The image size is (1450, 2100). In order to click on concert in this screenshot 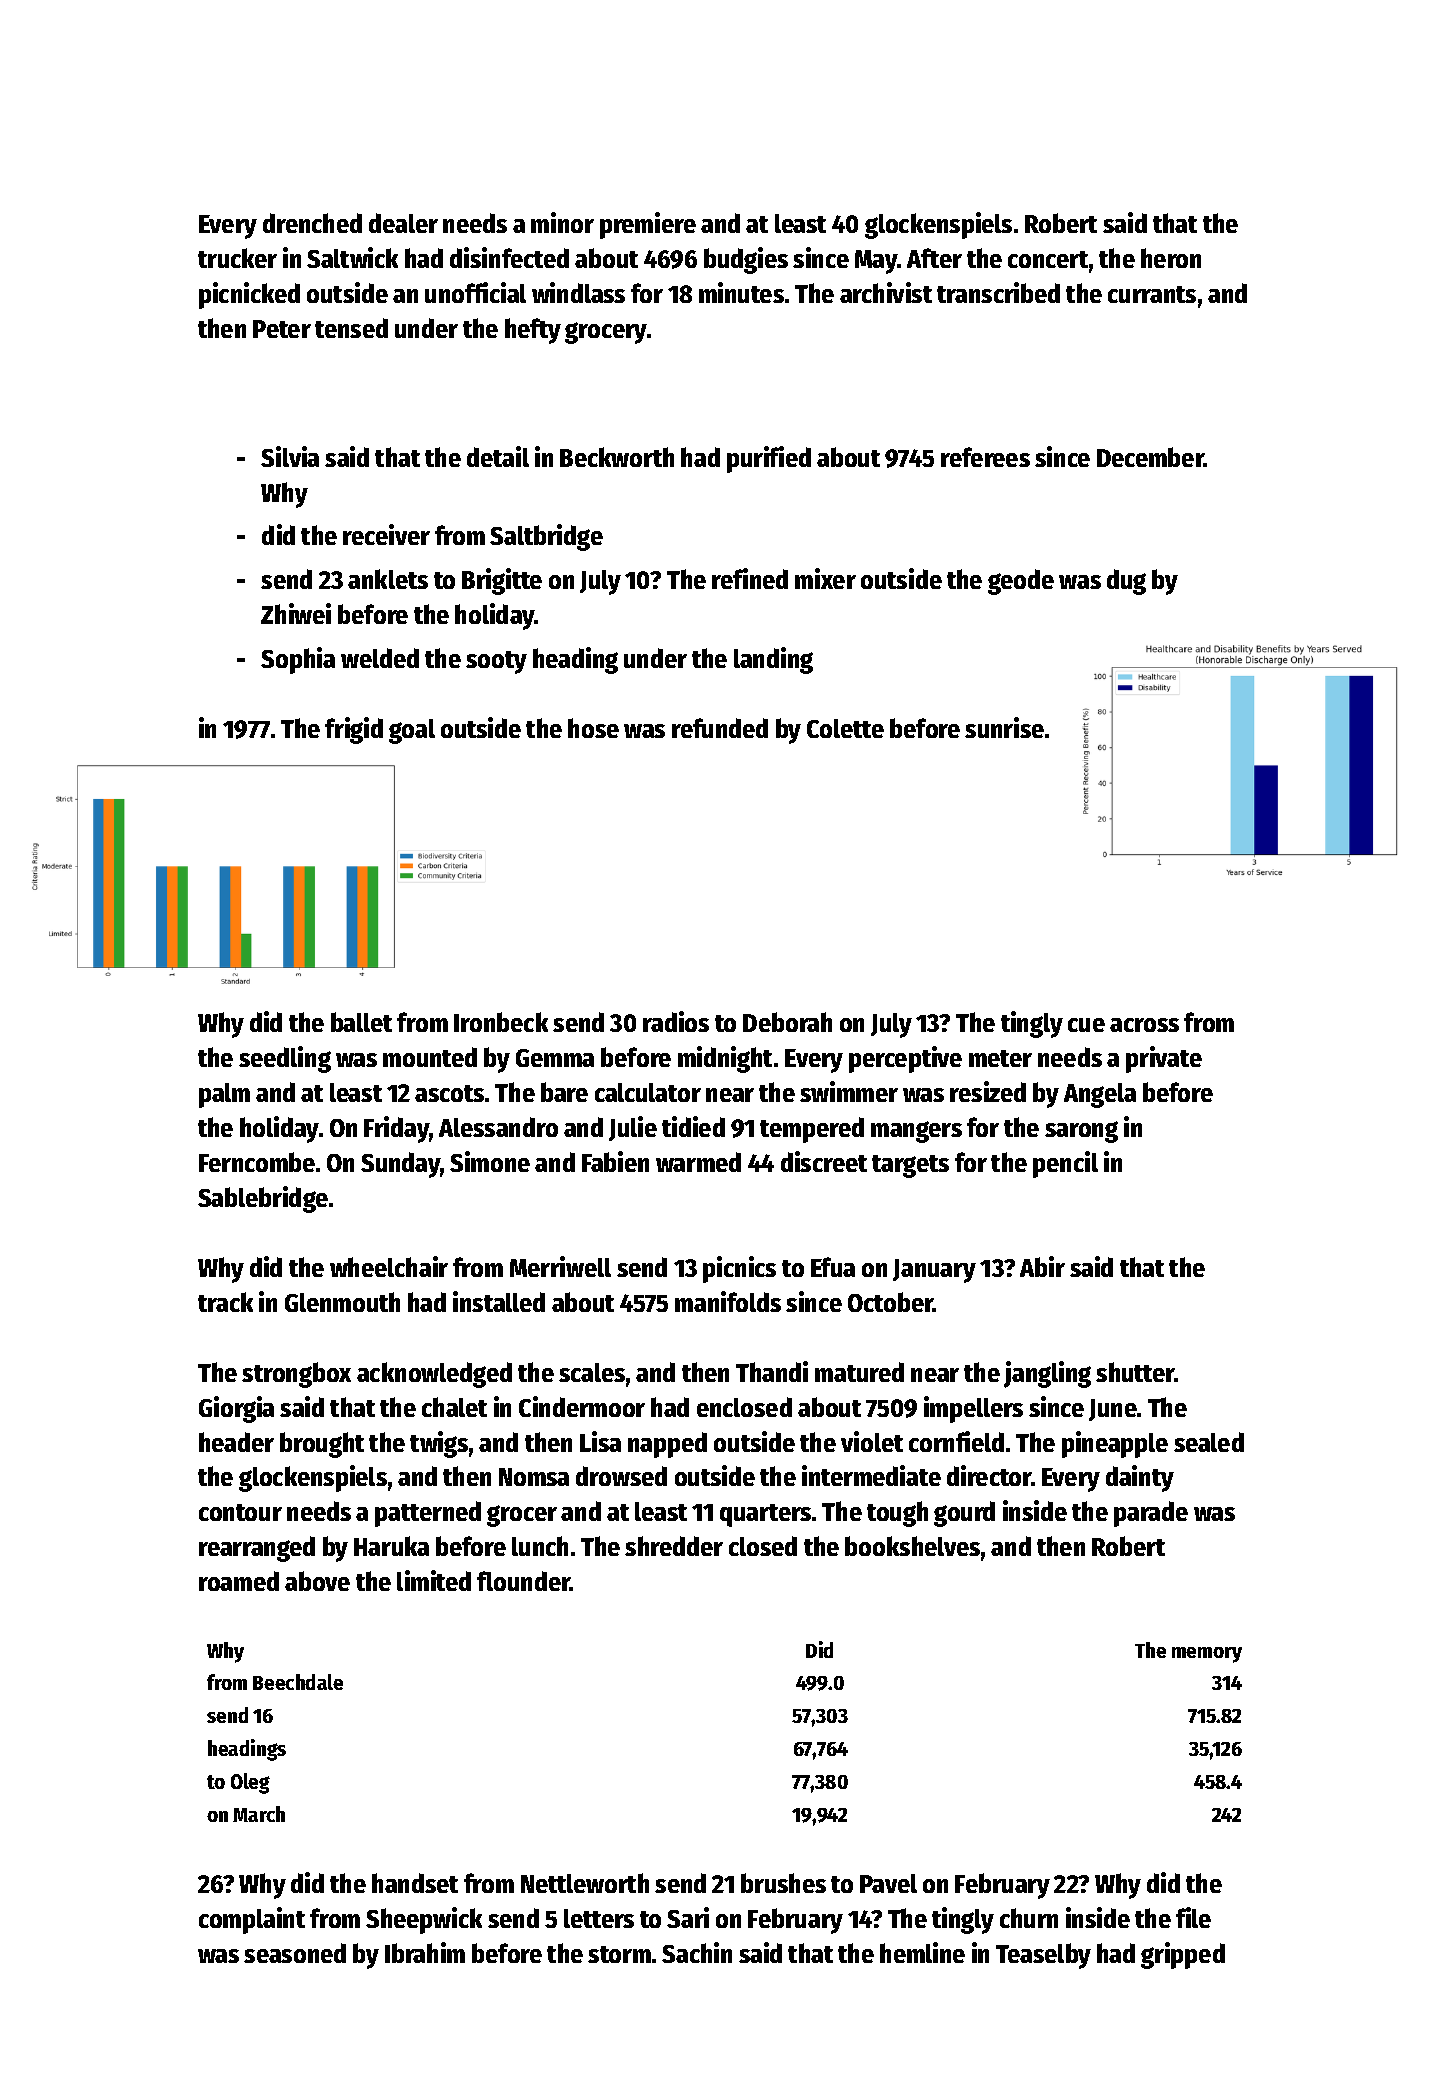, I will do `click(1048, 259)`.
